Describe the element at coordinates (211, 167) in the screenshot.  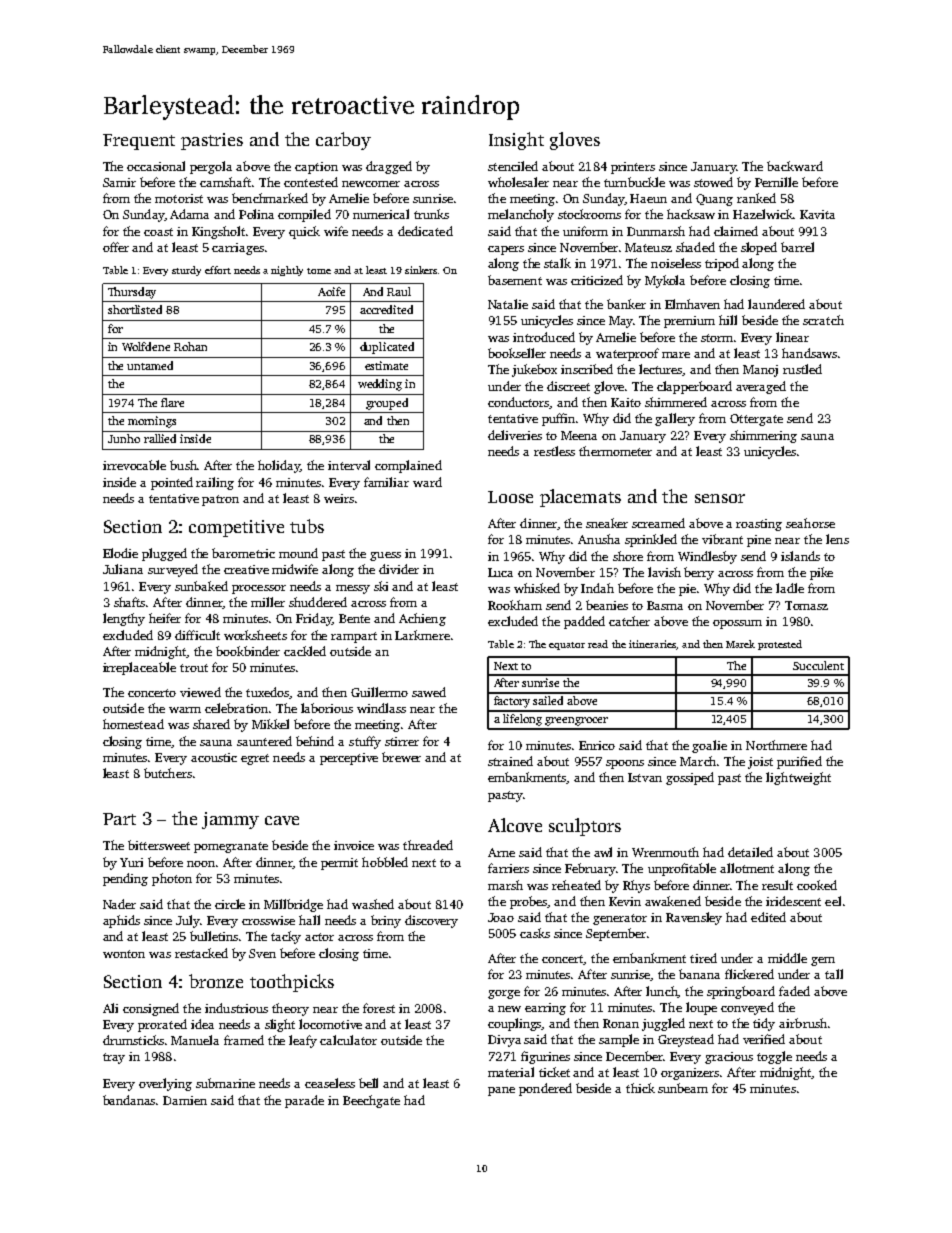
I see `pergola` at that location.
